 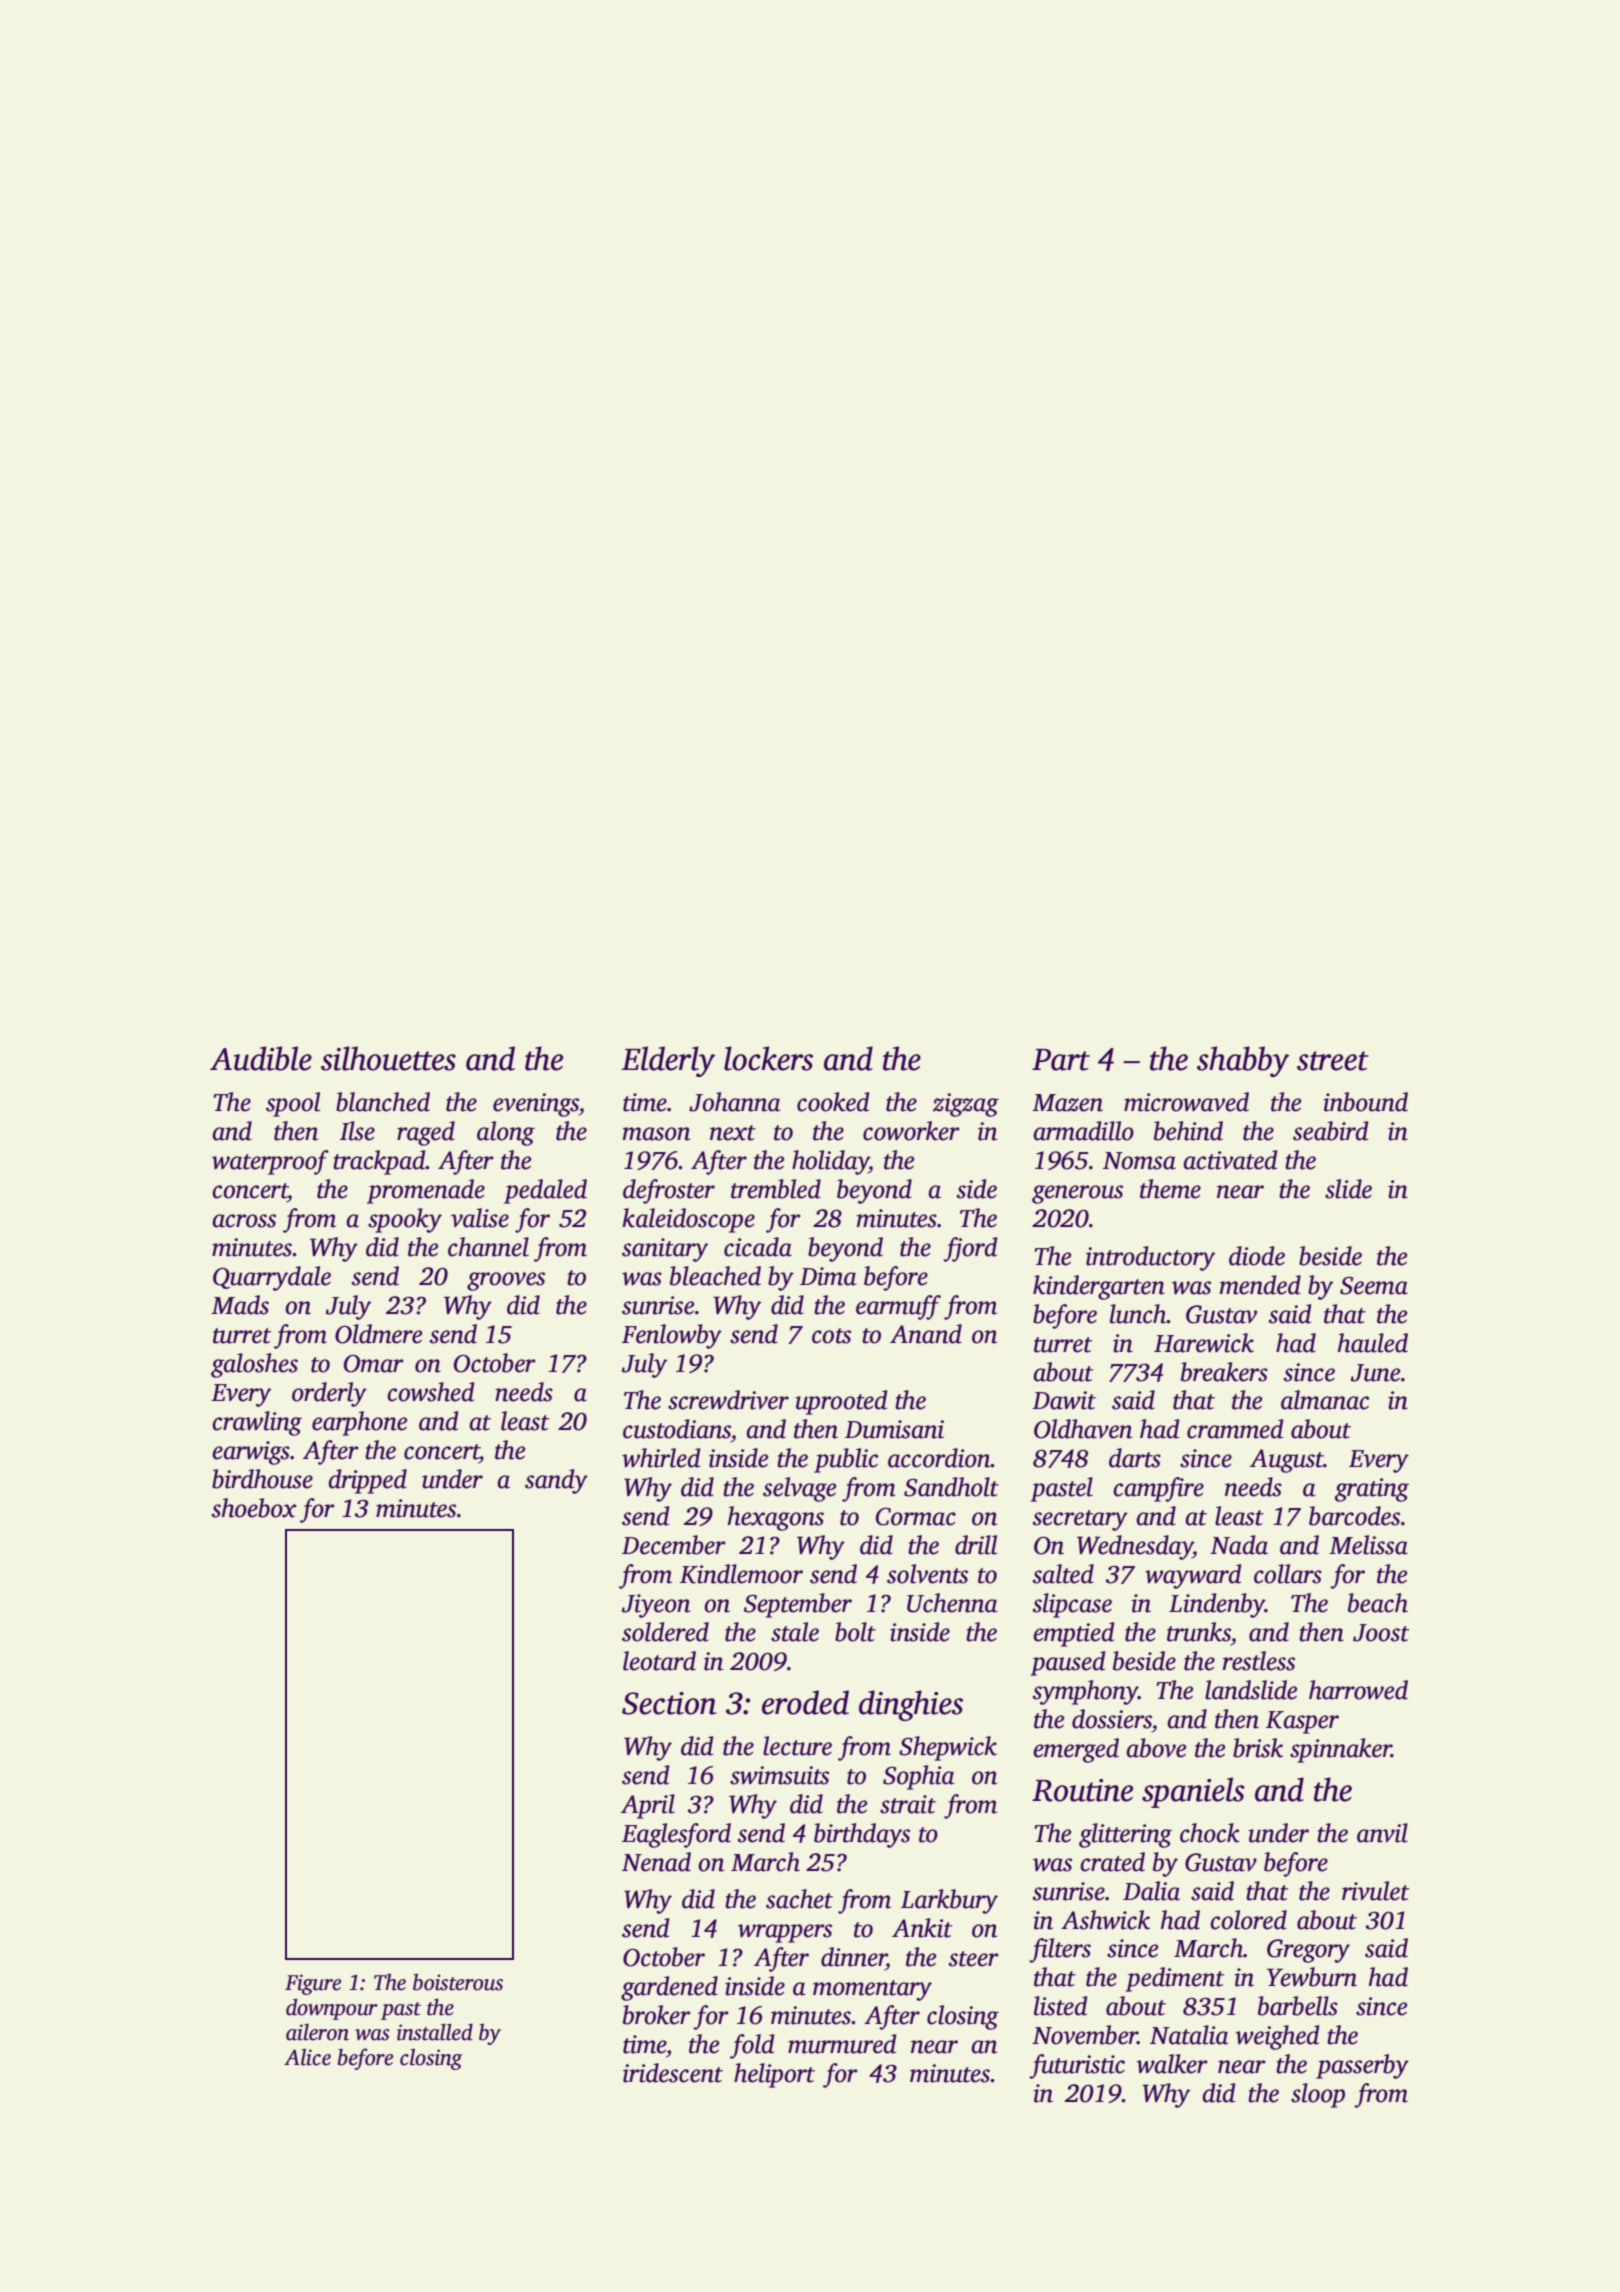 I want to click on Audible, so click(x=261, y=1058).
